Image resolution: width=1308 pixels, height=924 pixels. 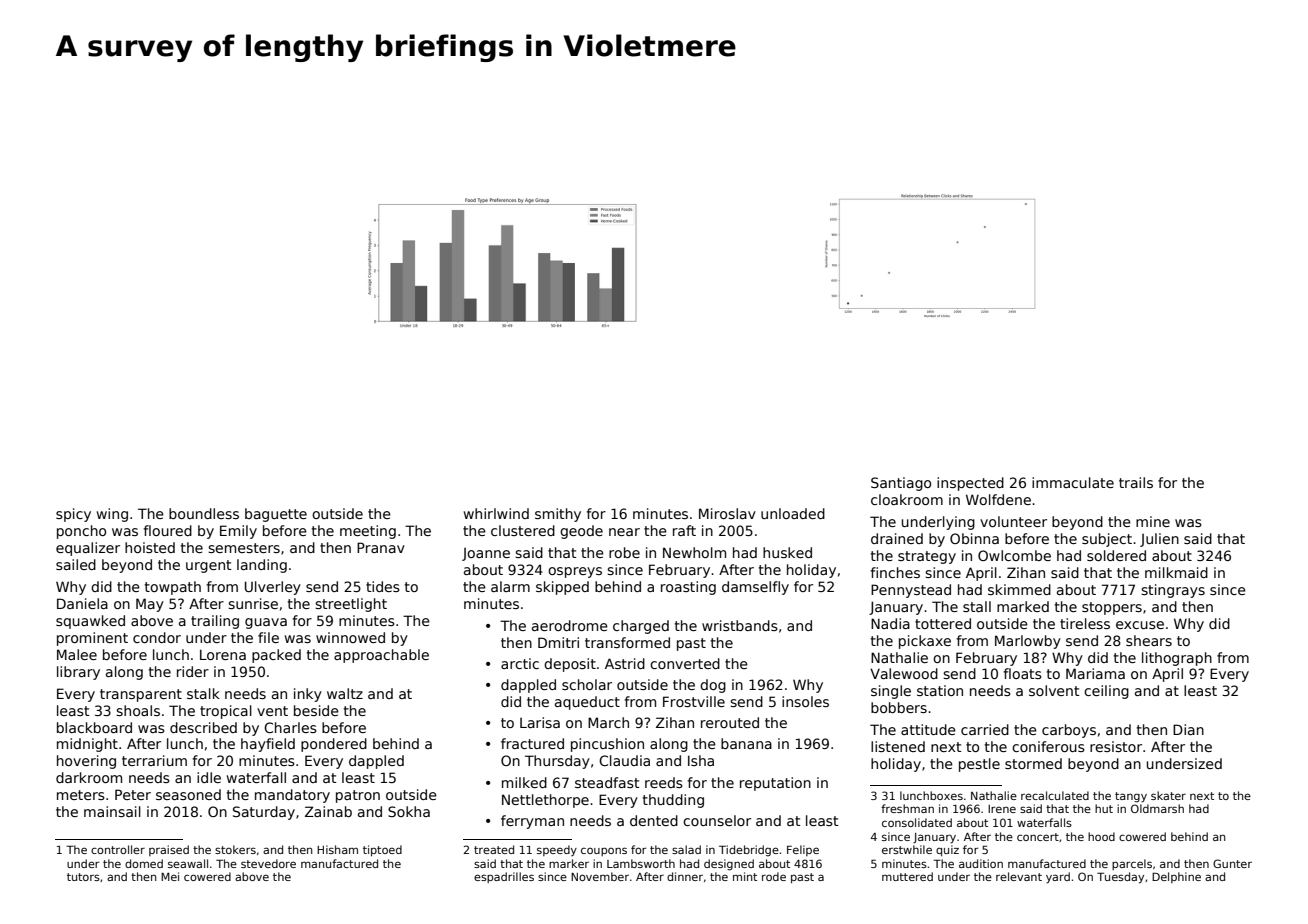 I want to click on shears, so click(x=1149, y=640).
